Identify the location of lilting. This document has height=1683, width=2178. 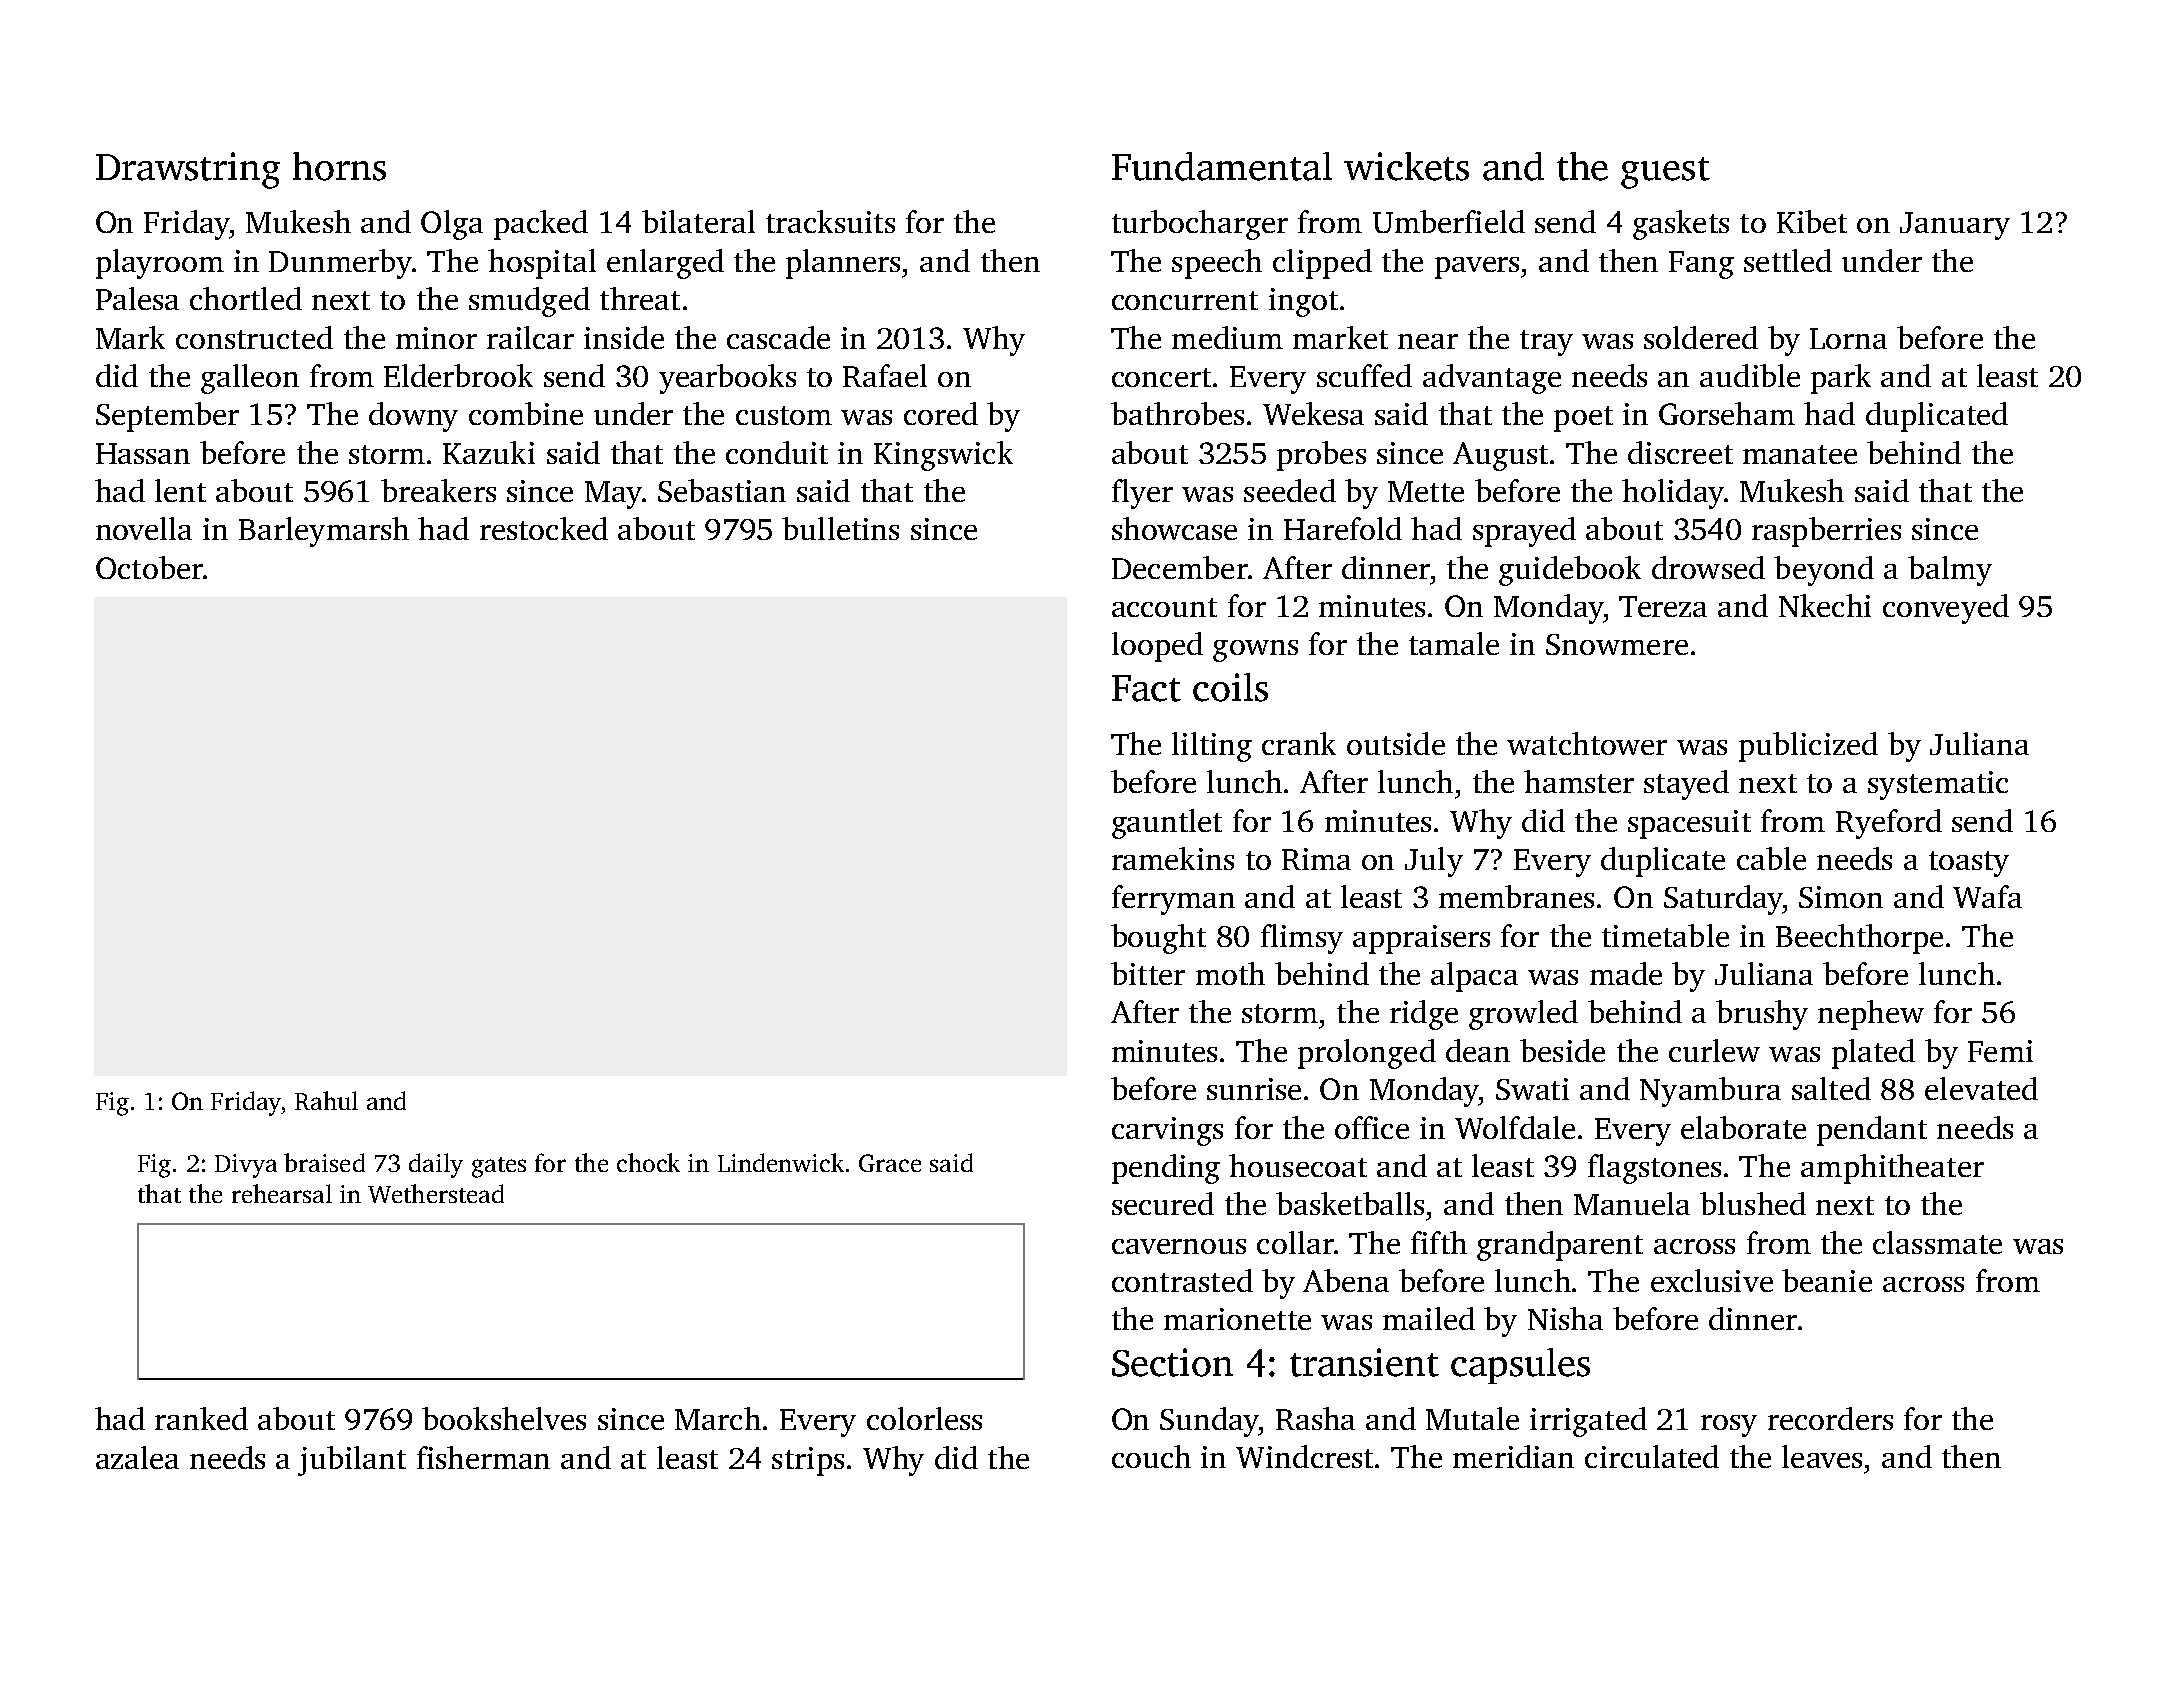
(1212, 747).
